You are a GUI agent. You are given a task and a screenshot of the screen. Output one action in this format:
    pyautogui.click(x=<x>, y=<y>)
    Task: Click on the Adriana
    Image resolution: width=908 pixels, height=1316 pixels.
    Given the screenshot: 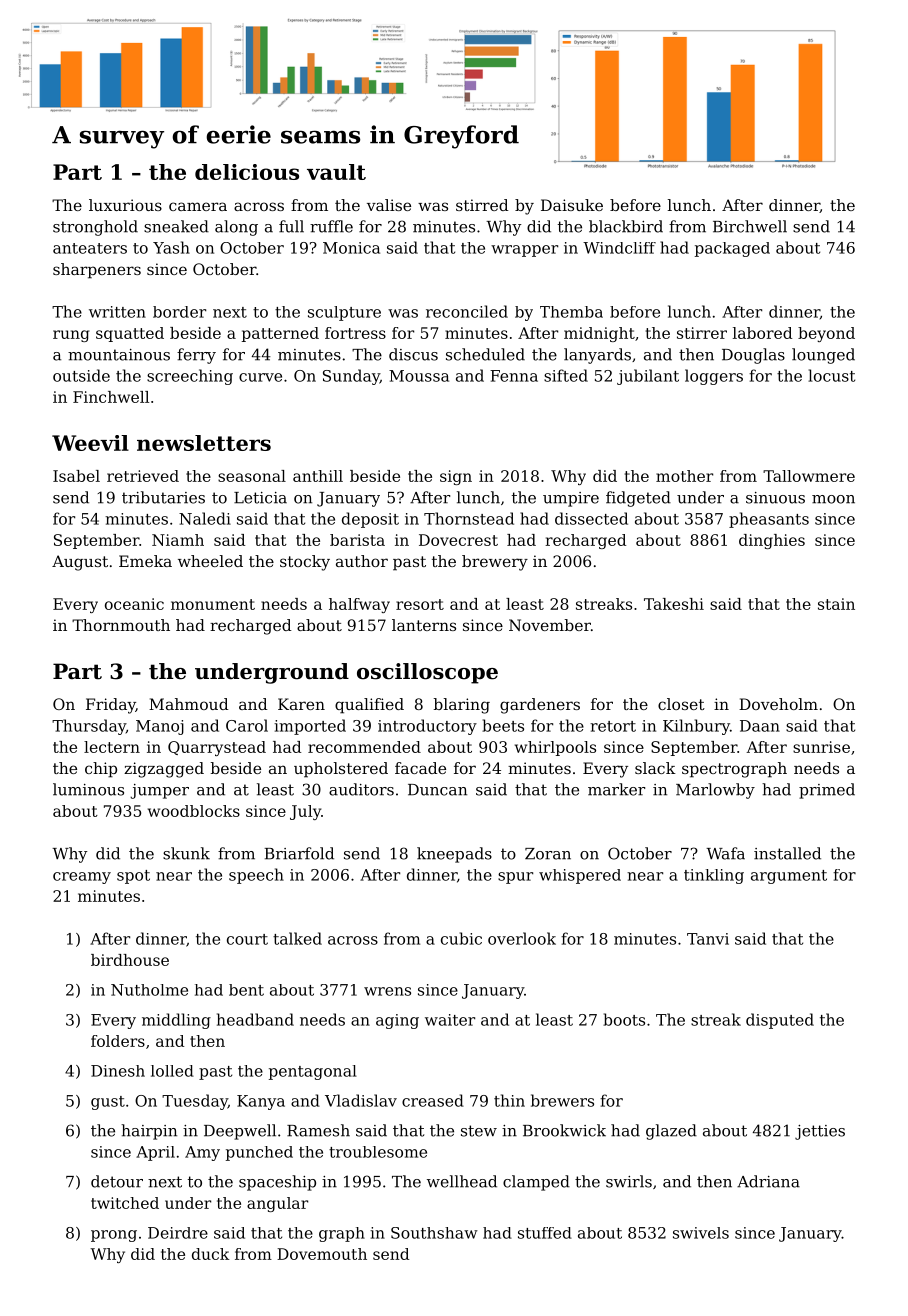 What is the action you would take?
    pyautogui.click(x=768, y=1181)
